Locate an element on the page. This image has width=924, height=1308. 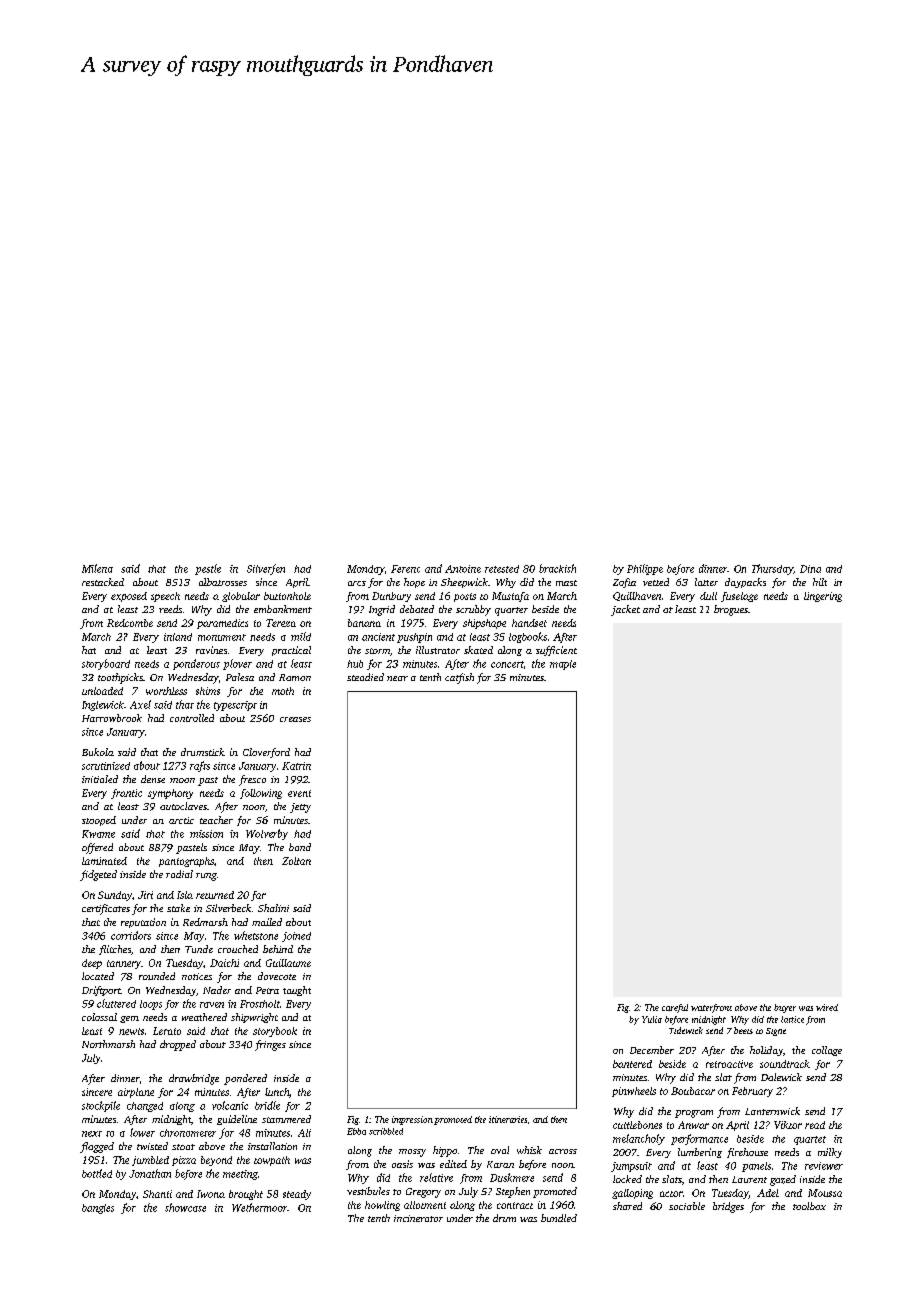
Kwame is located at coordinates (98, 834).
